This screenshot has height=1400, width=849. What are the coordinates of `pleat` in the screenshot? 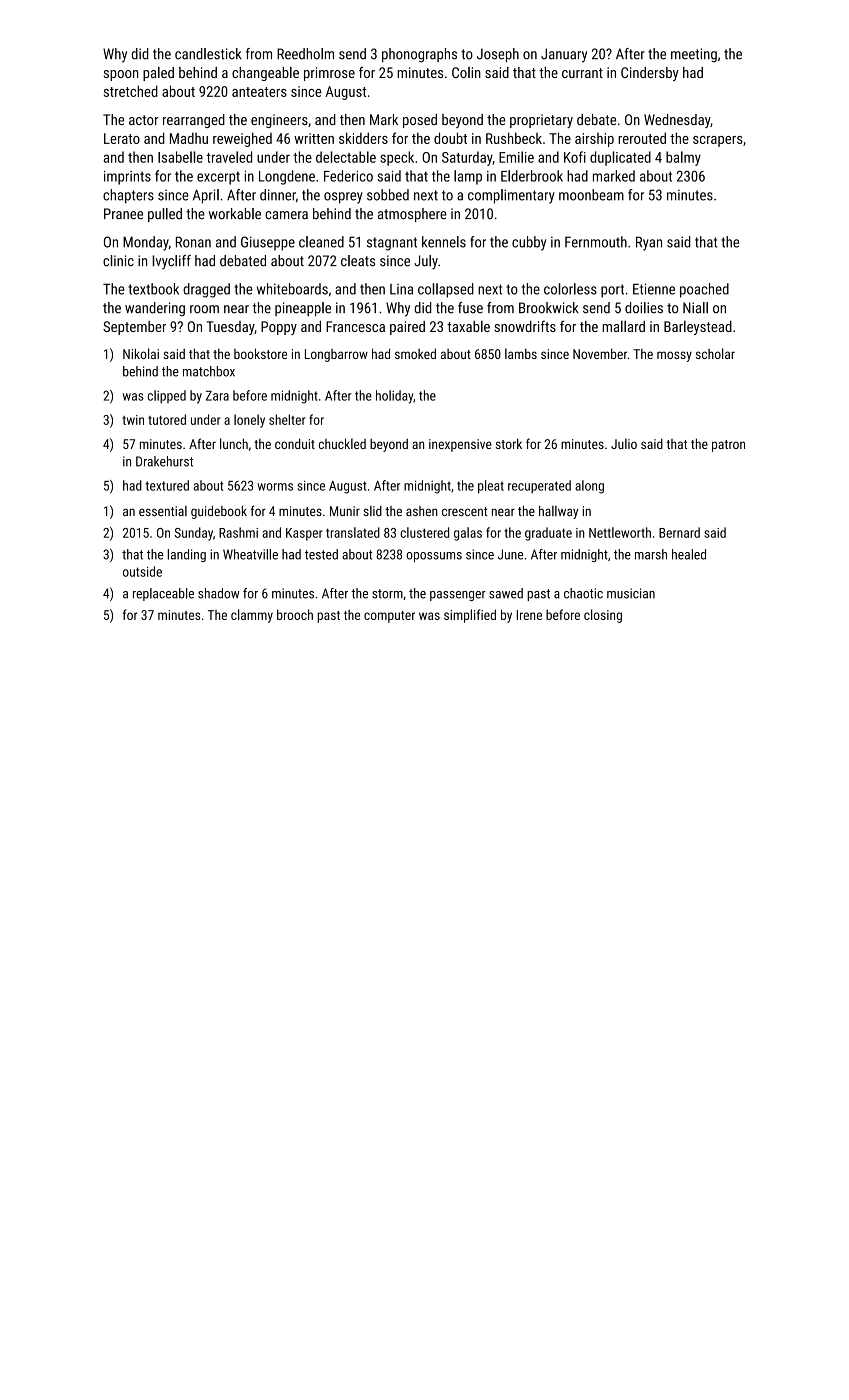 It's located at (491, 487).
